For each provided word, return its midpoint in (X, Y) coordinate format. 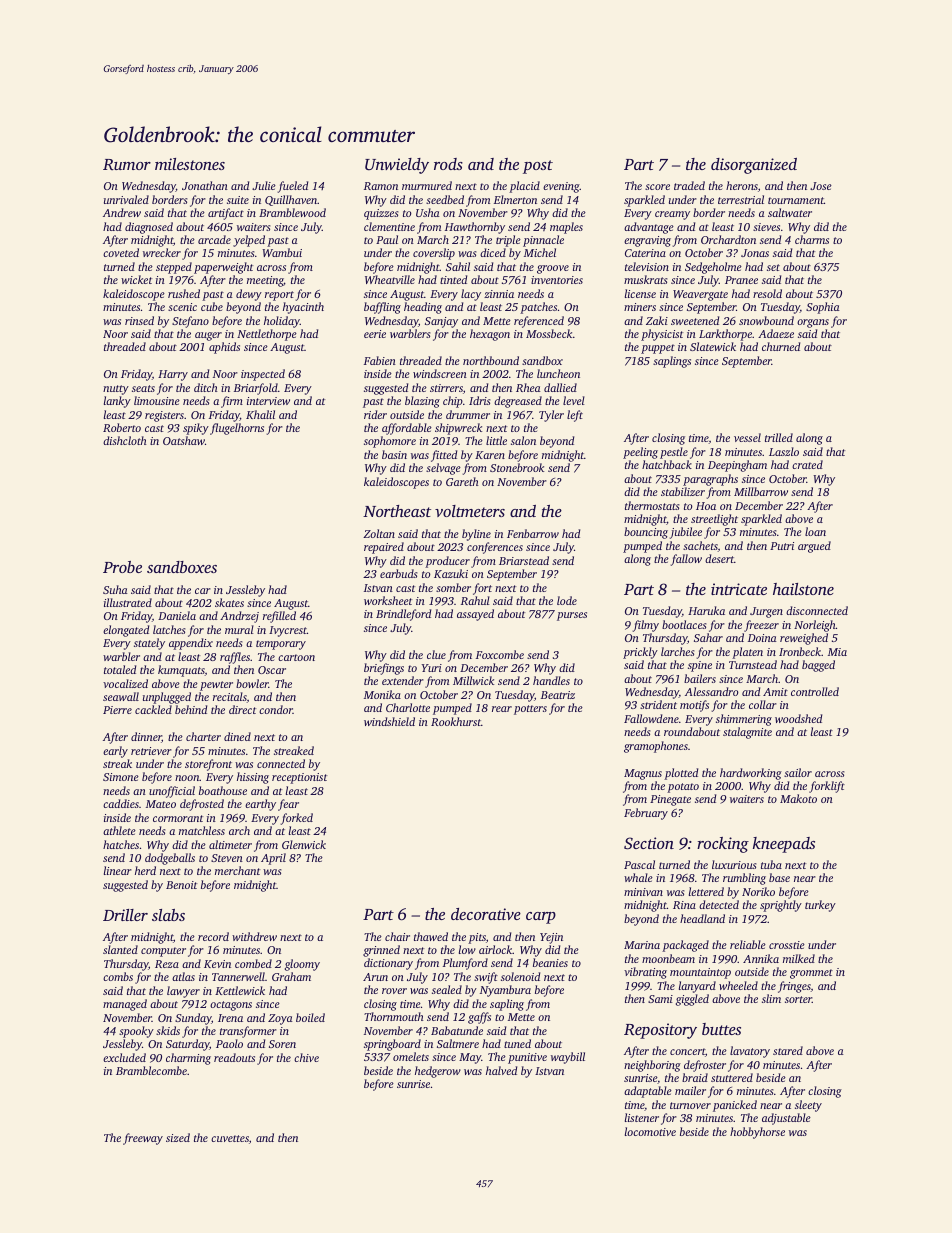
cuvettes (230, 1138)
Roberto (122, 427)
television (647, 266)
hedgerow (438, 1072)
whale (638, 877)
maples (566, 228)
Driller (125, 915)
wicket (136, 279)
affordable (407, 429)
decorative (486, 914)
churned (781, 346)
